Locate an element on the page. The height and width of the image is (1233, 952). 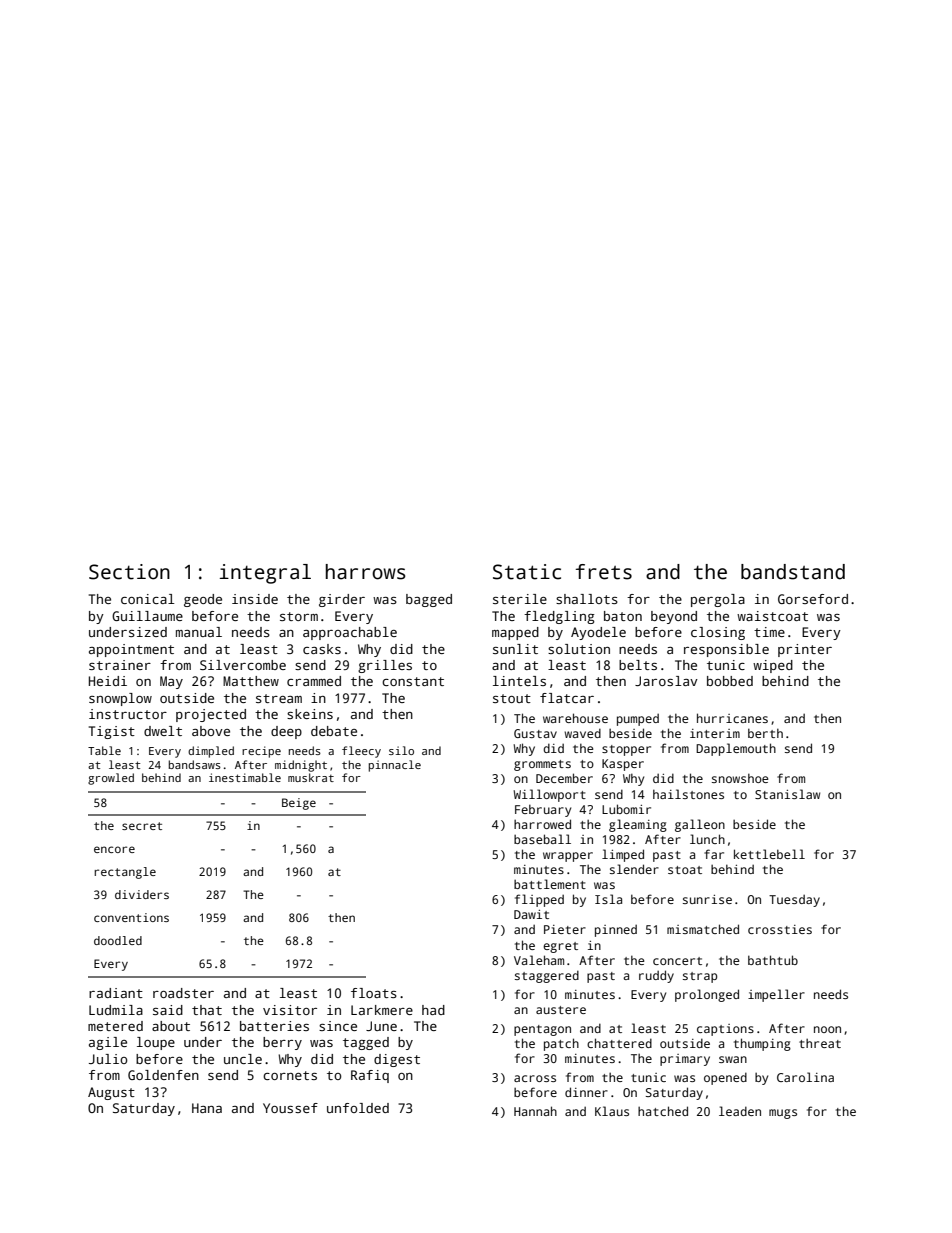
harrows is located at coordinates (366, 572).
